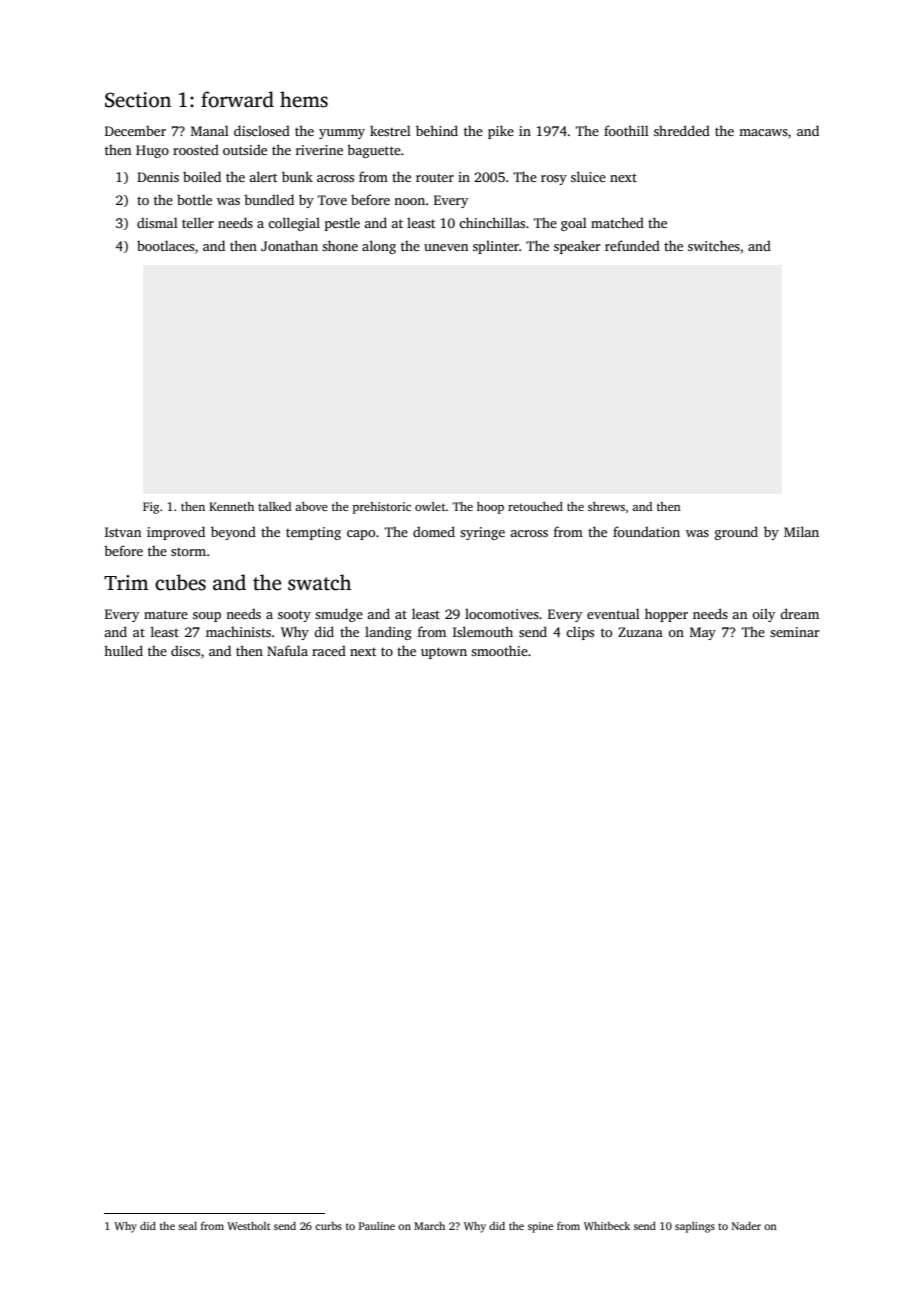 The height and width of the document is (1308, 924). What do you see at coordinates (377, 1226) in the document?
I see `Pauline` at bounding box center [377, 1226].
